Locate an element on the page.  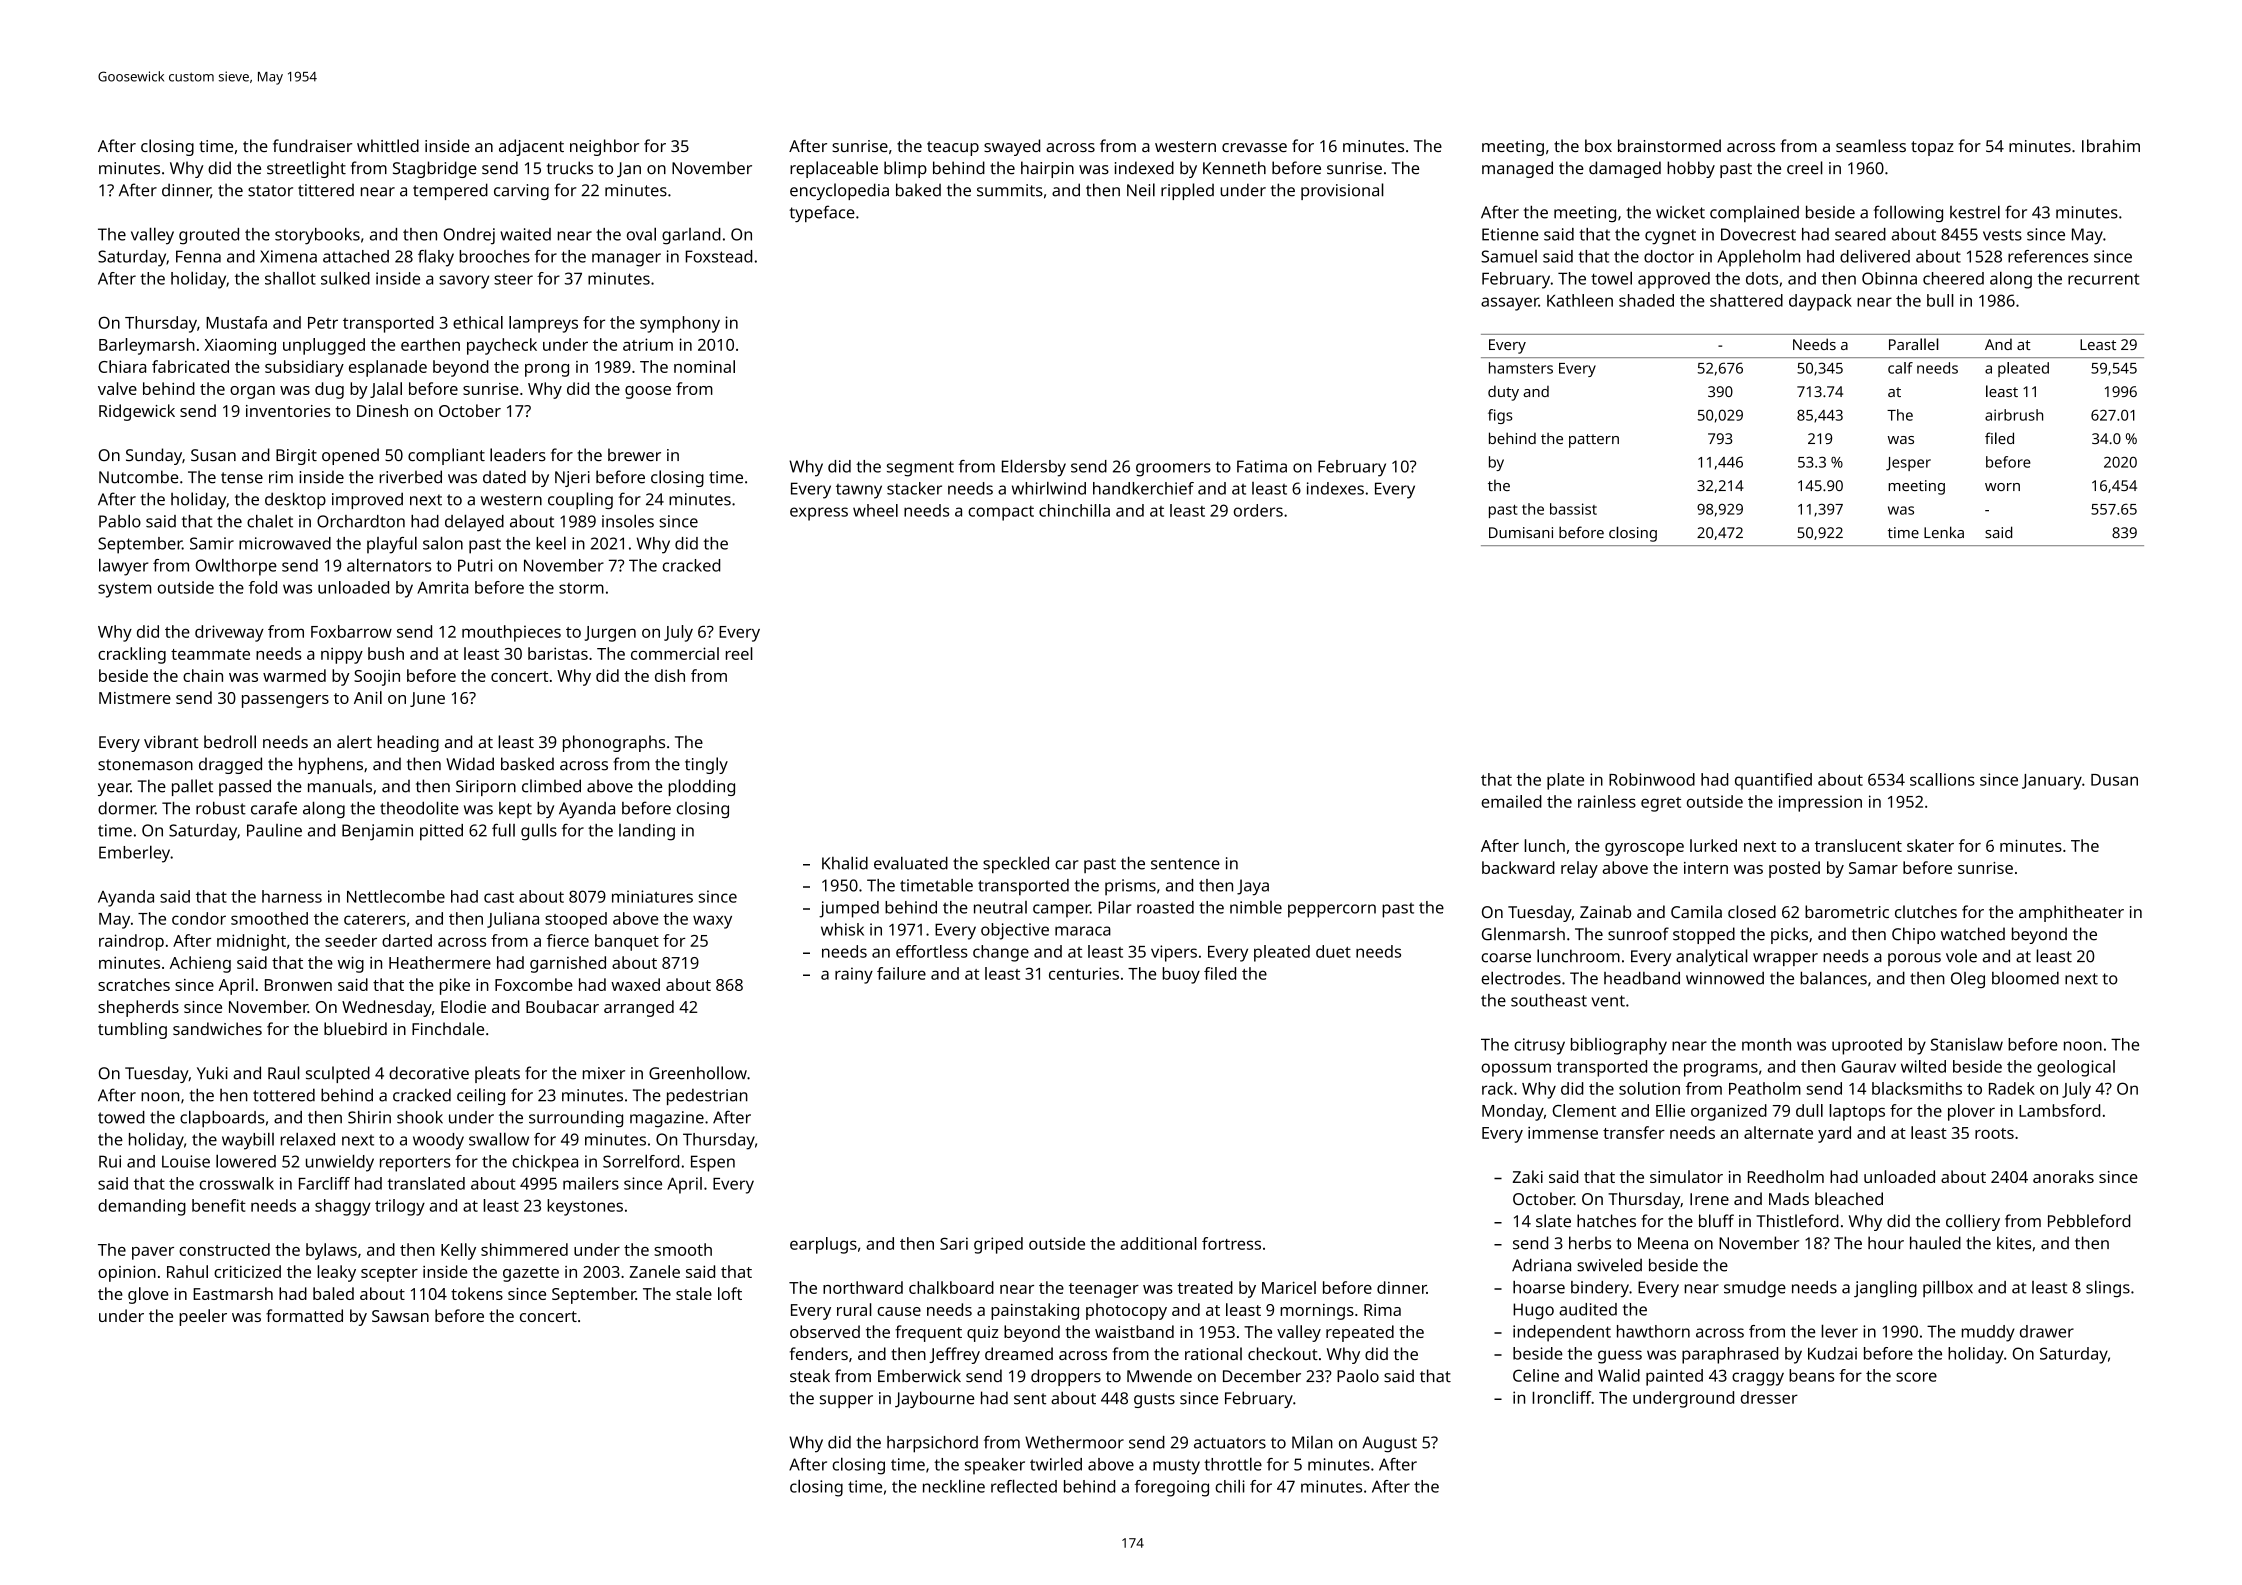
stonemason is located at coordinates (145, 765).
